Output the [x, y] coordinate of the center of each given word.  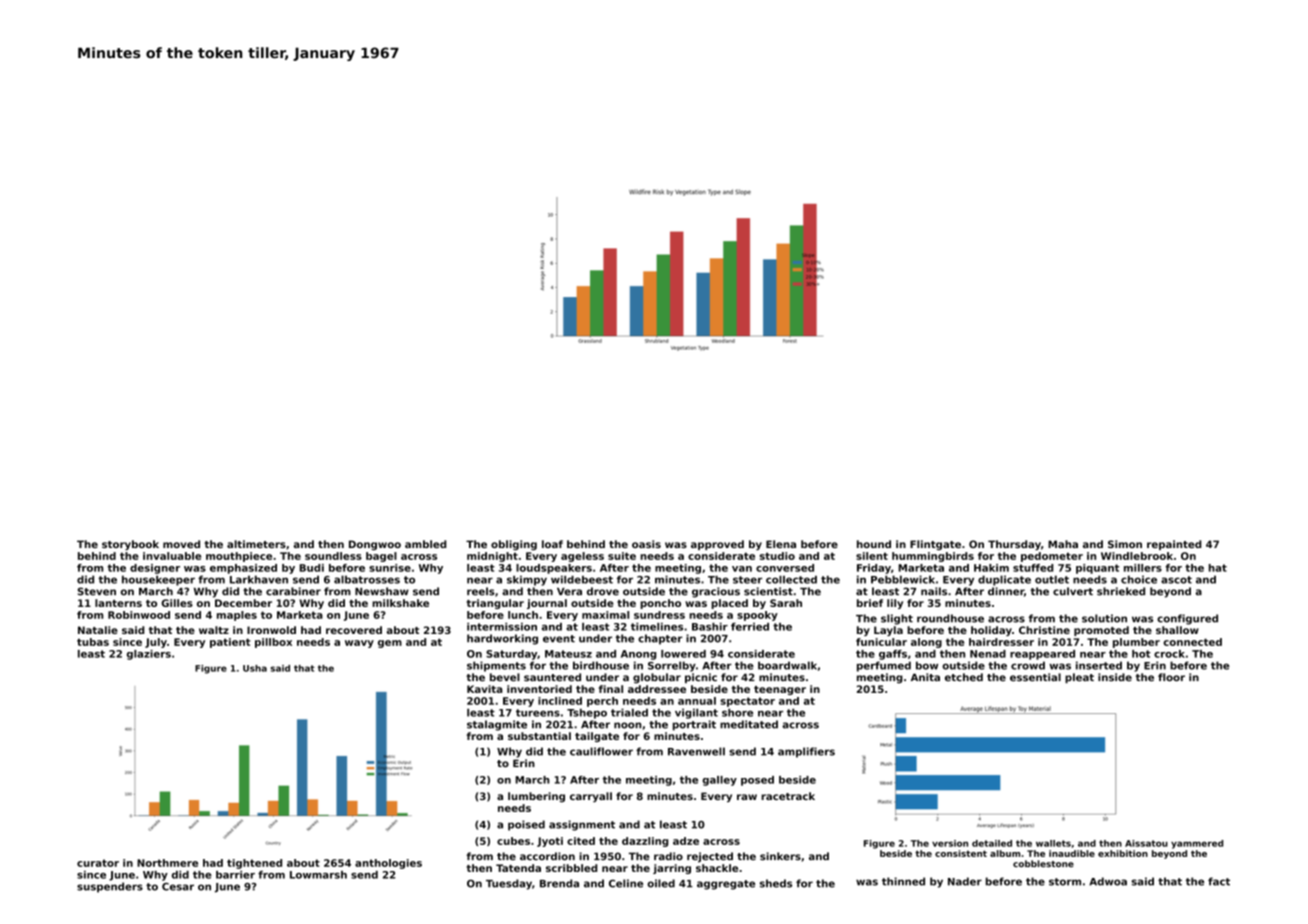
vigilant [696, 713]
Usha [255, 668]
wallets [1053, 843]
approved [717, 545]
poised [526, 825]
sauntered [552, 677]
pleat [1079, 678]
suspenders [110, 887]
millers [1143, 568]
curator [98, 863]
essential [1035, 677]
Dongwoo [375, 545]
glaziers [149, 655]
